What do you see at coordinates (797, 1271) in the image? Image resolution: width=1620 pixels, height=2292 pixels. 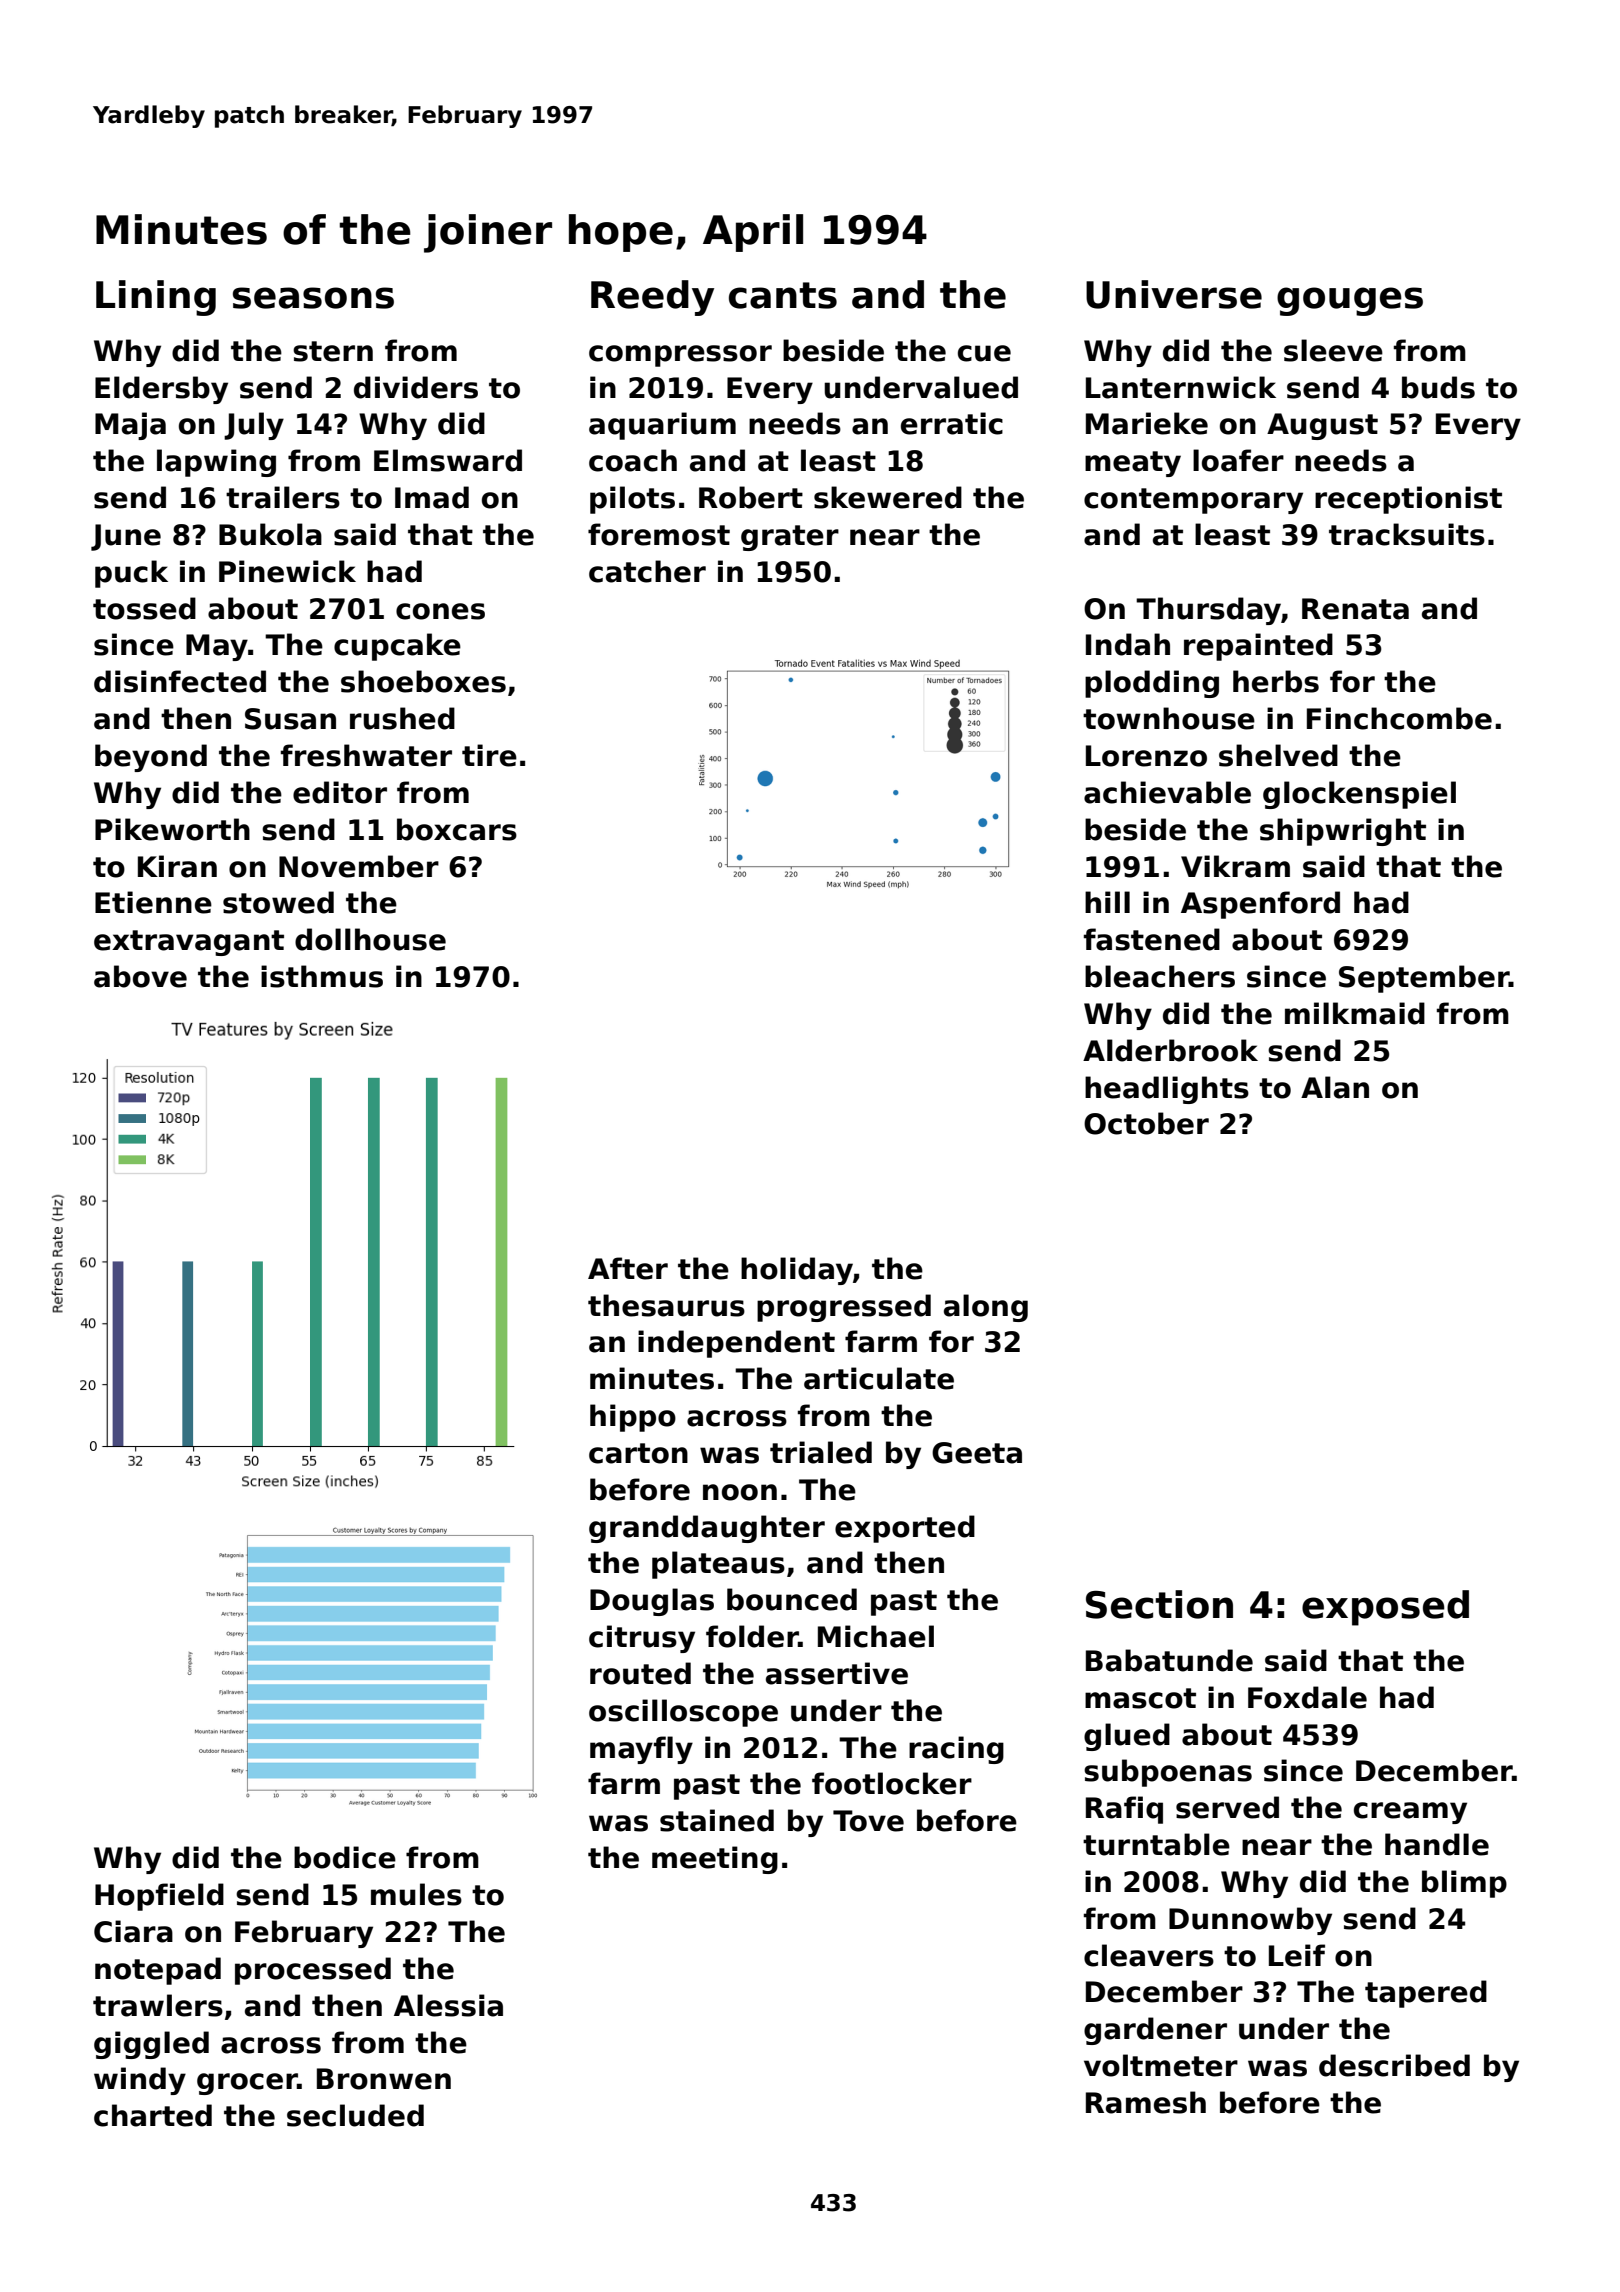 I see `holiday` at bounding box center [797, 1271].
